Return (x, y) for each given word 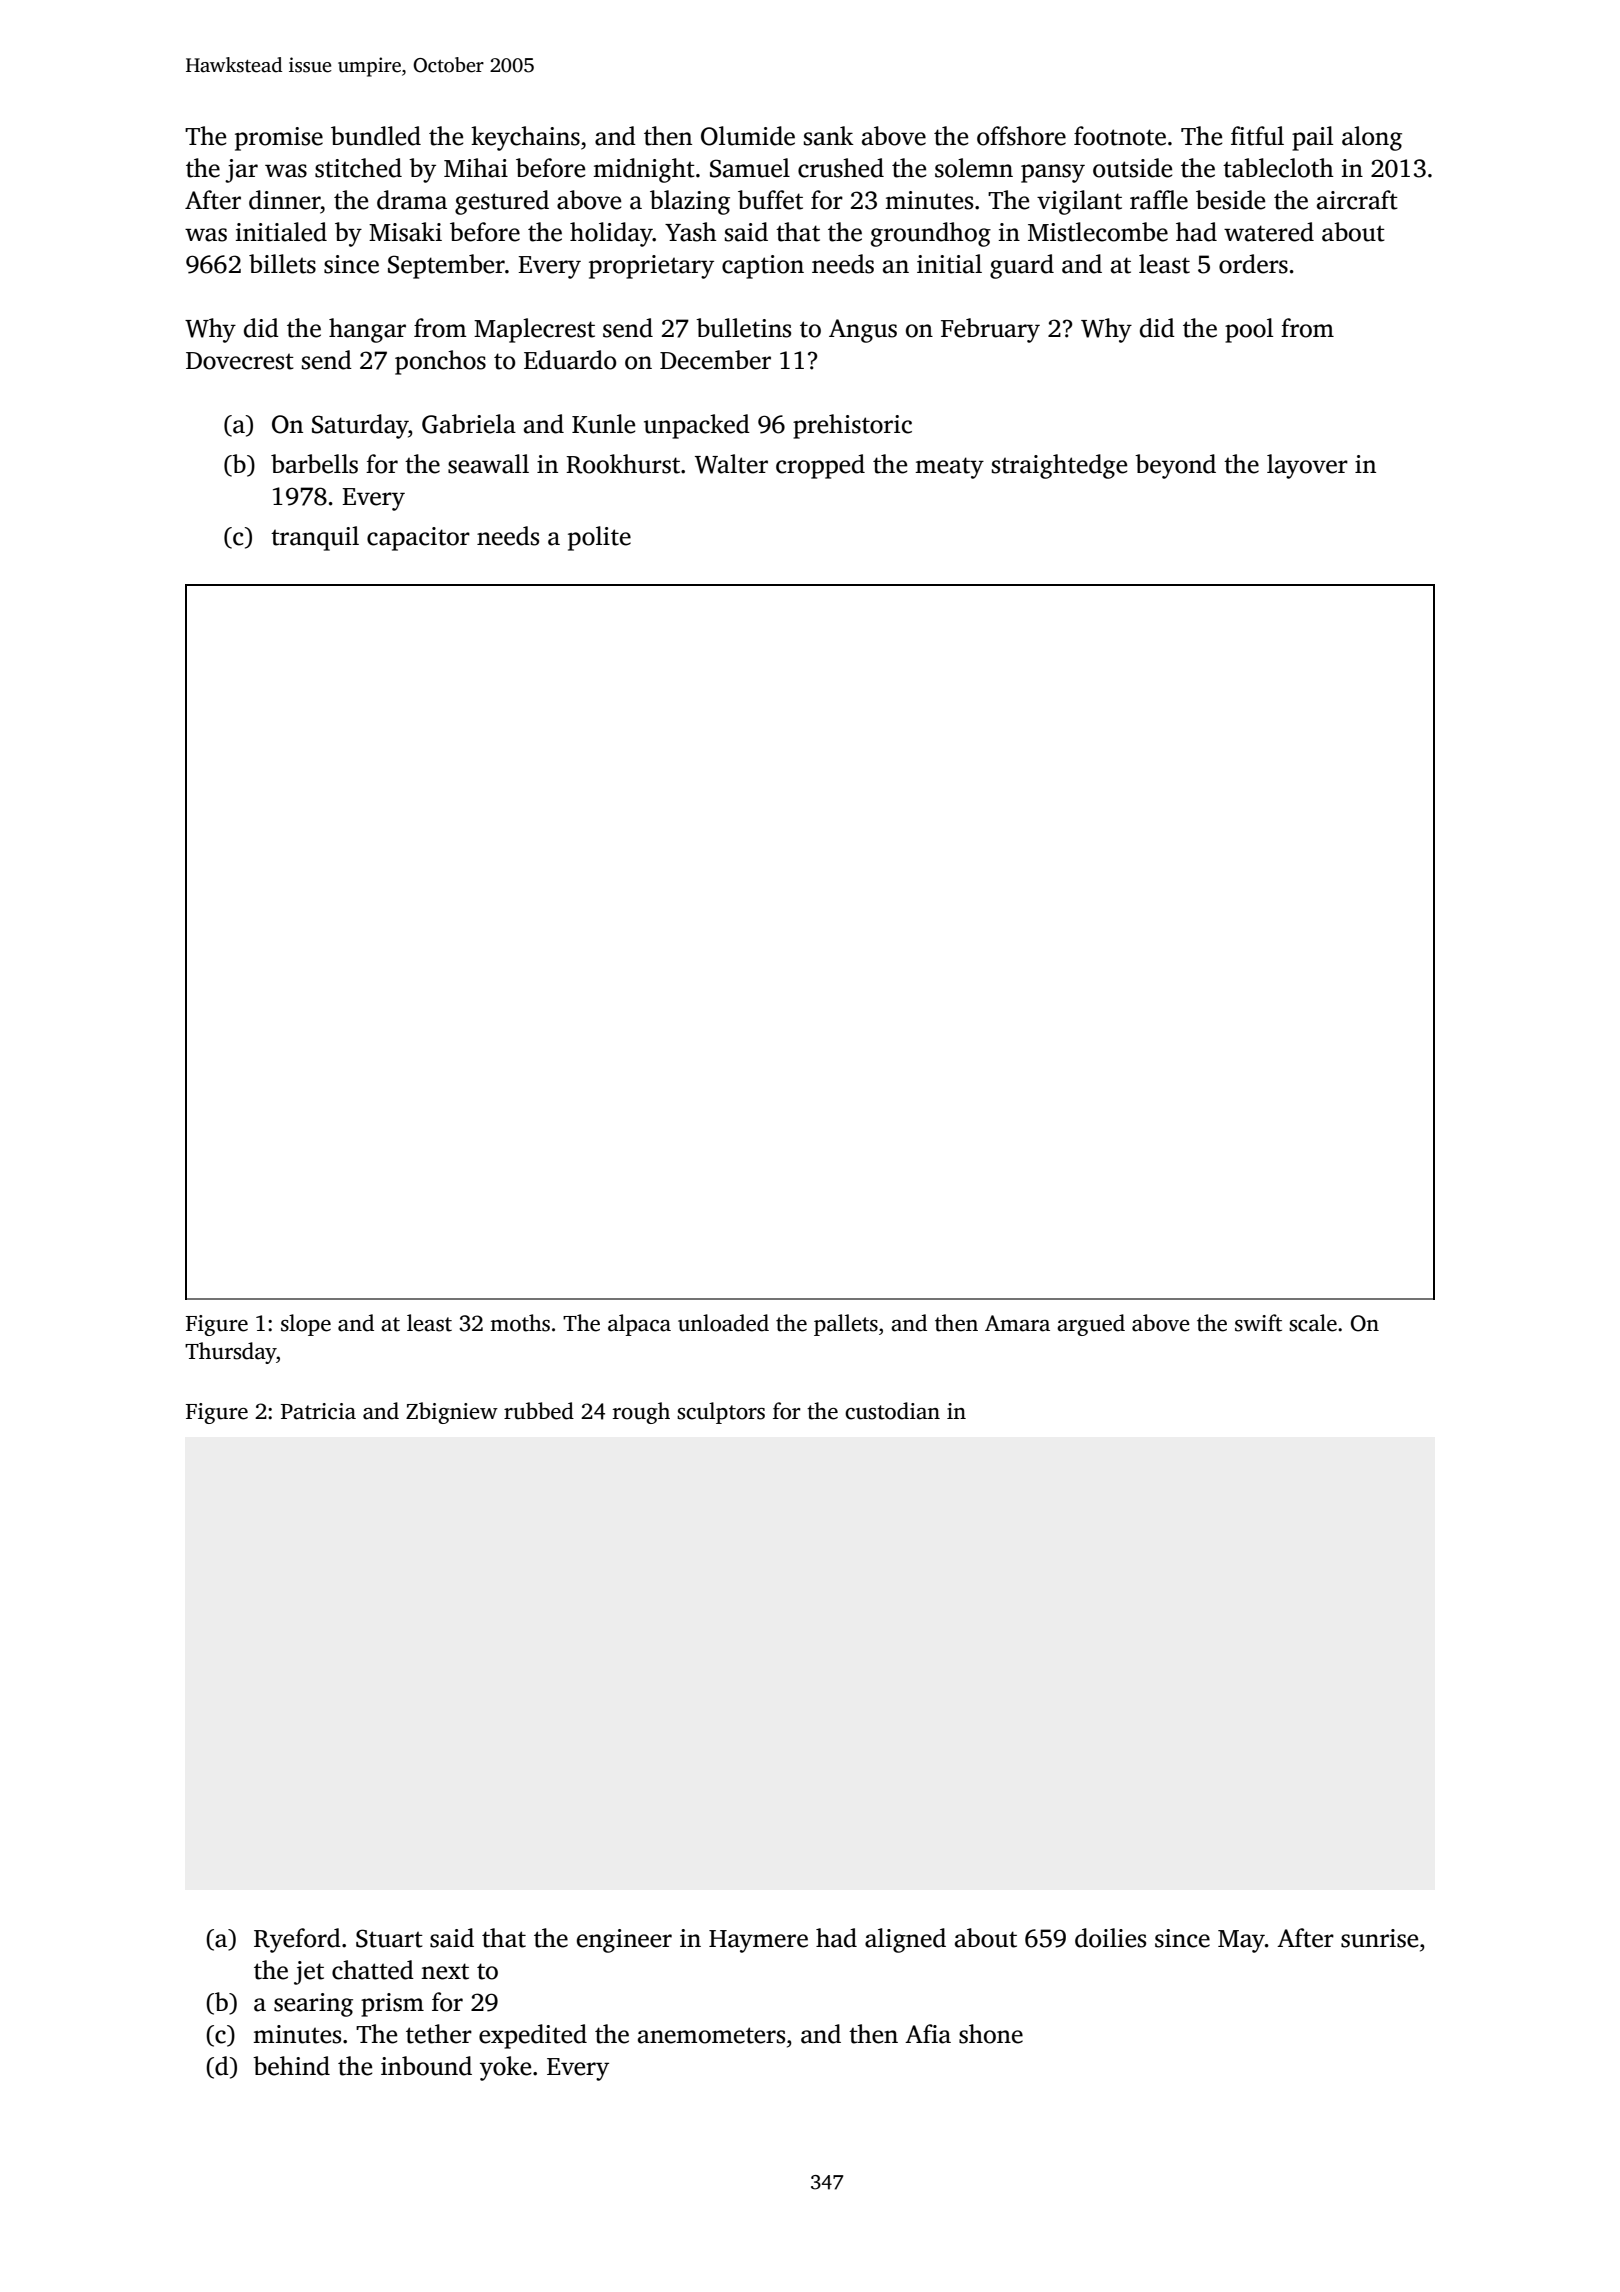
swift (1258, 1323)
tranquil (315, 538)
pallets (846, 1325)
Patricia (318, 1411)
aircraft (1357, 200)
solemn (974, 168)
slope (306, 1325)
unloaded (723, 1323)
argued (1091, 1325)
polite (599, 538)
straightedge (1059, 466)
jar (241, 171)
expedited (533, 2036)
